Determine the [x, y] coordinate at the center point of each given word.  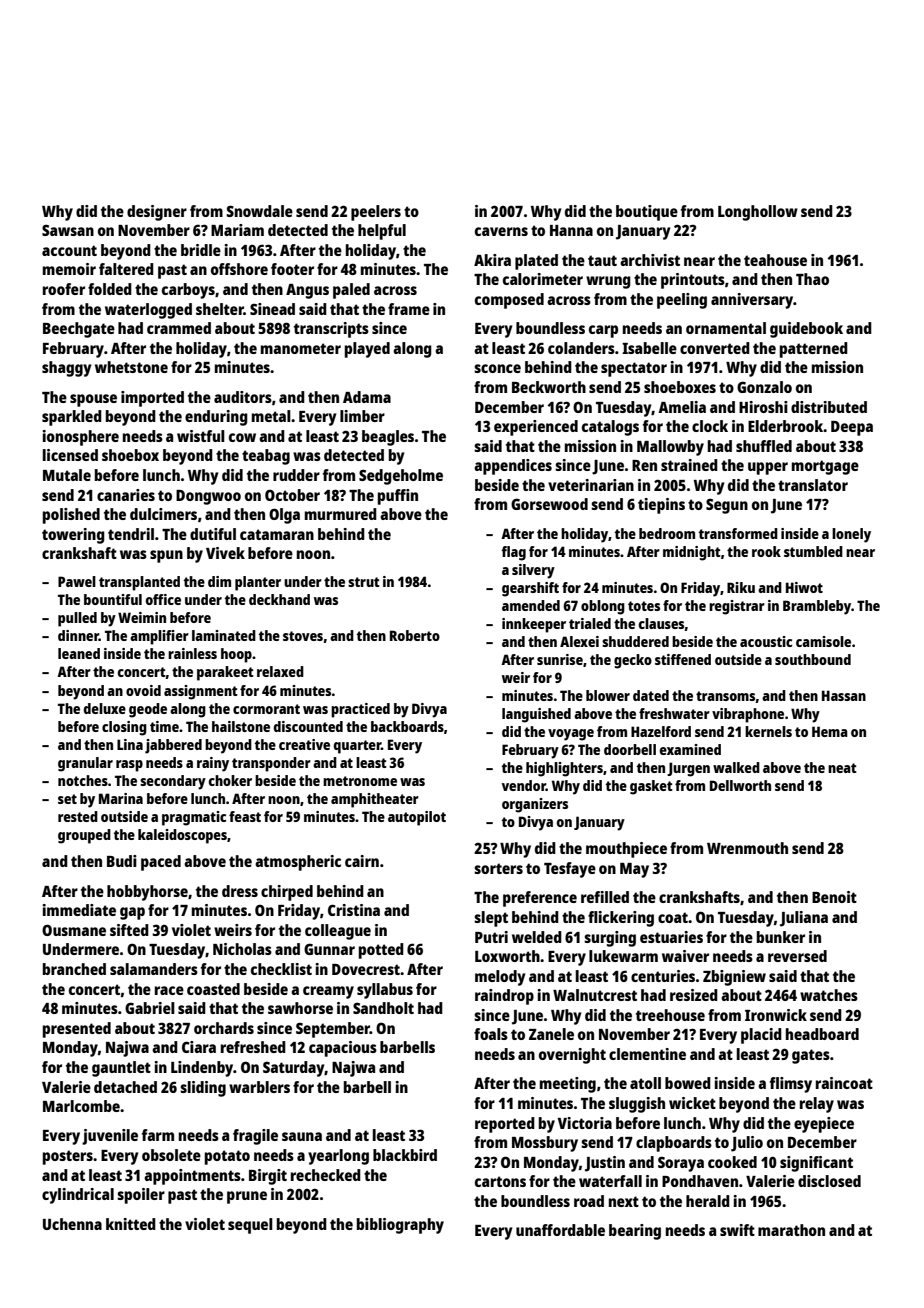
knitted [131, 1224]
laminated [224, 635]
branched [74, 969]
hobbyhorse [147, 893]
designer [157, 213]
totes [644, 606]
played [367, 350]
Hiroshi [763, 407]
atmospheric [298, 863]
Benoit [834, 897]
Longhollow [758, 213]
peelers [376, 213]
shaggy [67, 369]
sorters [498, 868]
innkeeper [534, 625]
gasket [651, 787]
